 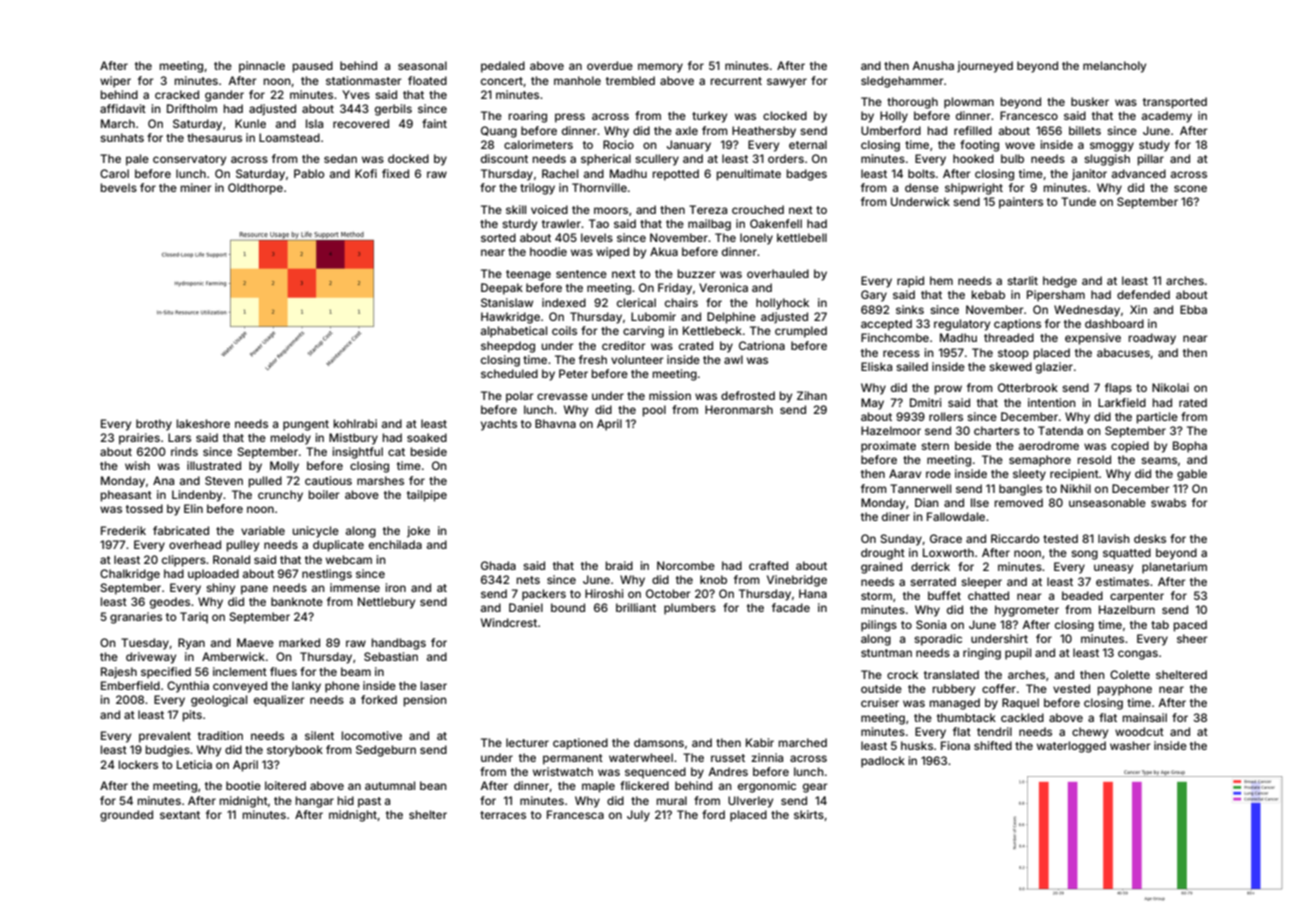 I want to click on Heronmarsh, so click(x=739, y=409).
